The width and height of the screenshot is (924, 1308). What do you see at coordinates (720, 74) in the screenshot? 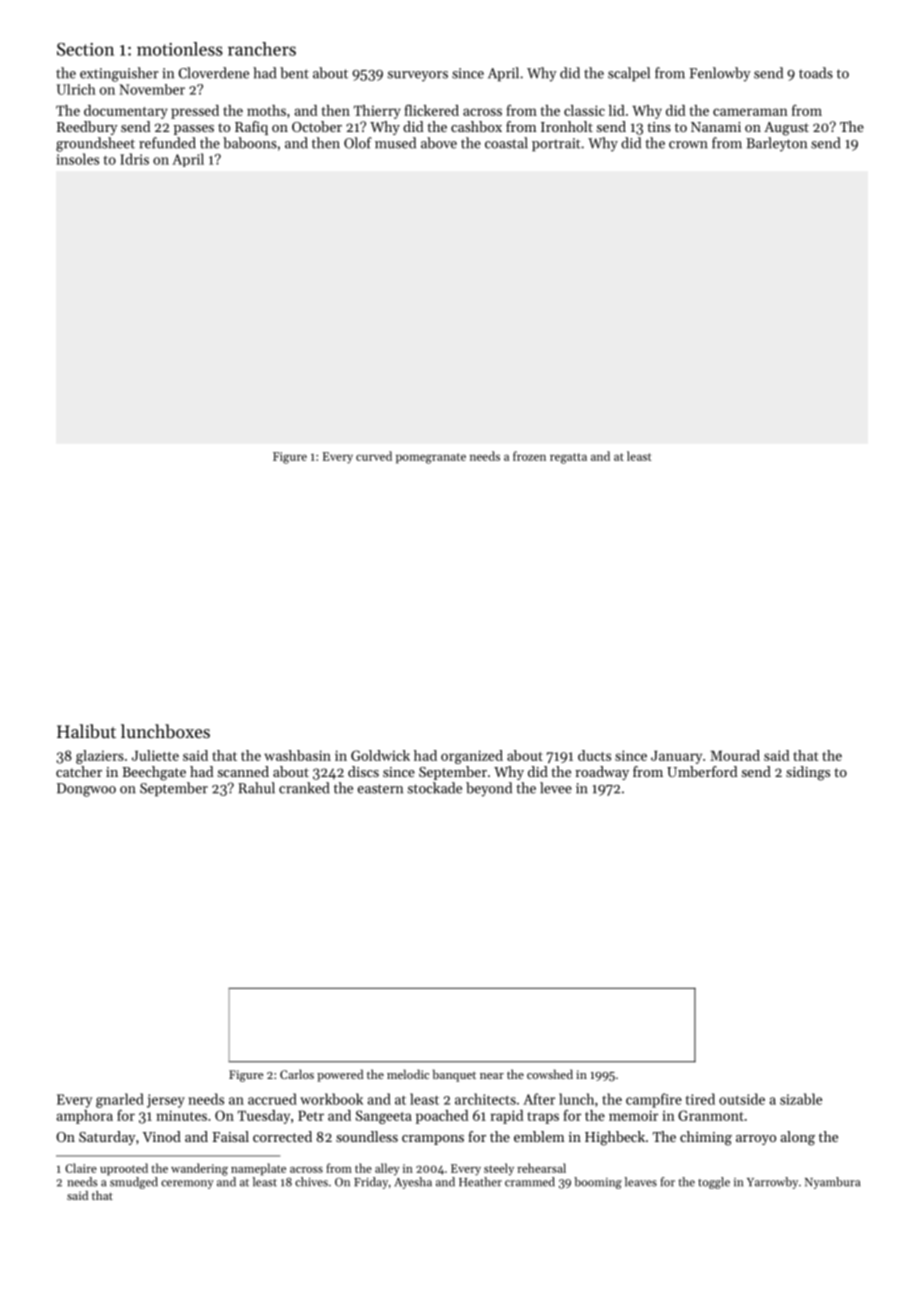
I see `Fenlowby` at bounding box center [720, 74].
